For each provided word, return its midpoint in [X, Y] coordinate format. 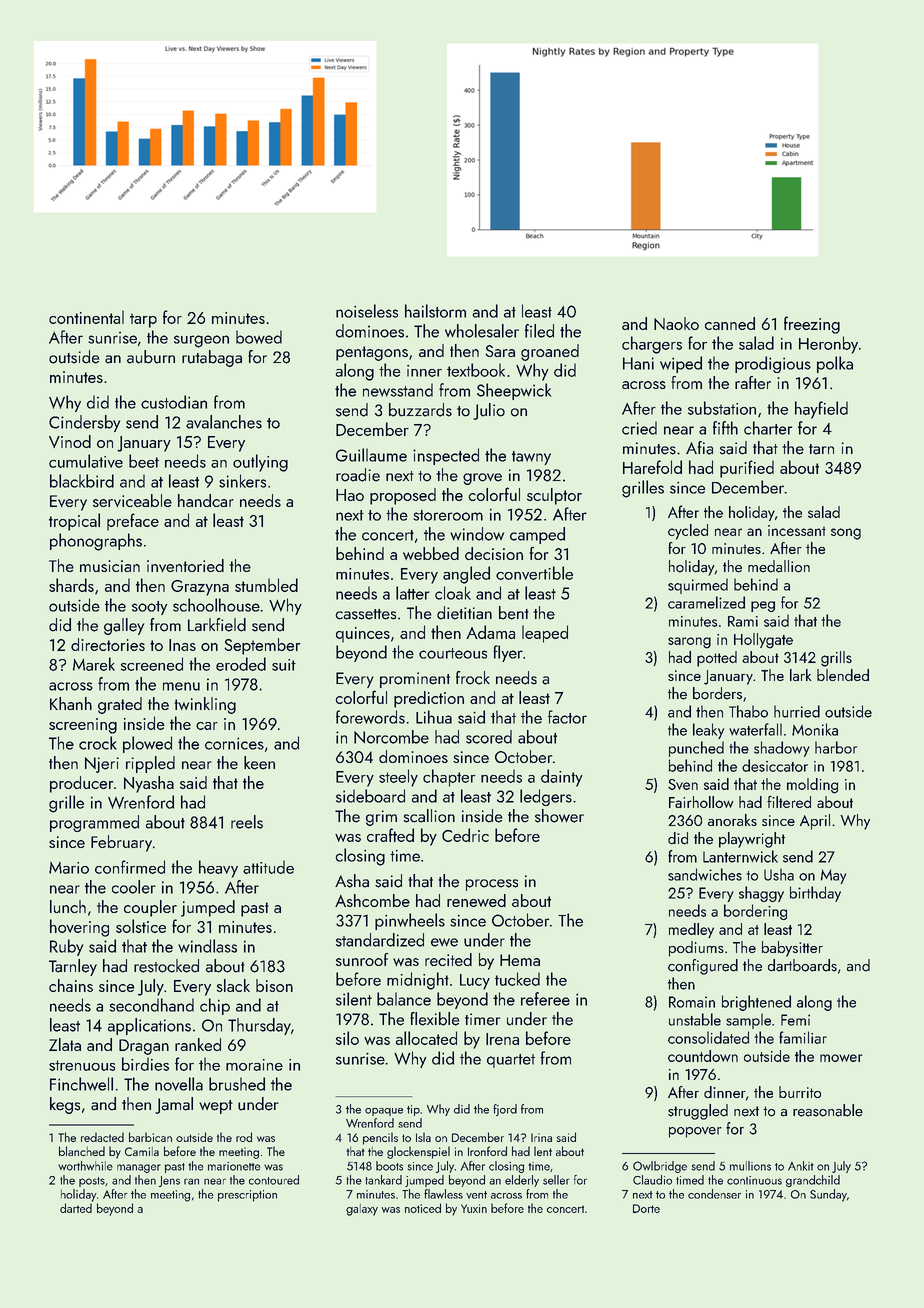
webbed [431, 553]
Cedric [465, 835]
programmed [94, 823]
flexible [434, 1019]
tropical [74, 522]
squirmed [698, 586]
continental [86, 317]
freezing [812, 325]
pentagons [372, 353]
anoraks [732, 820]
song [846, 534]
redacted [102, 1137]
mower [841, 1058]
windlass [207, 946]
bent [514, 613]
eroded [241, 664]
